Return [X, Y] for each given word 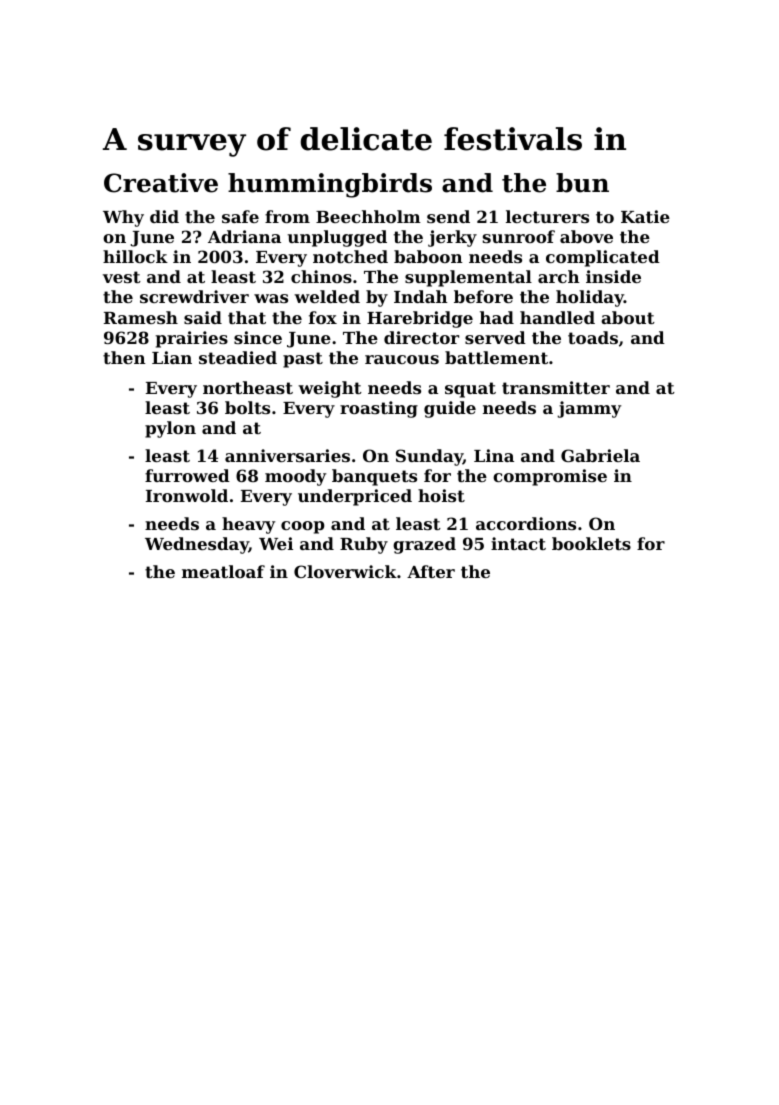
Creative [161, 183]
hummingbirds [330, 185]
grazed [424, 545]
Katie [645, 216]
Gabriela [600, 455]
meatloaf [223, 571]
